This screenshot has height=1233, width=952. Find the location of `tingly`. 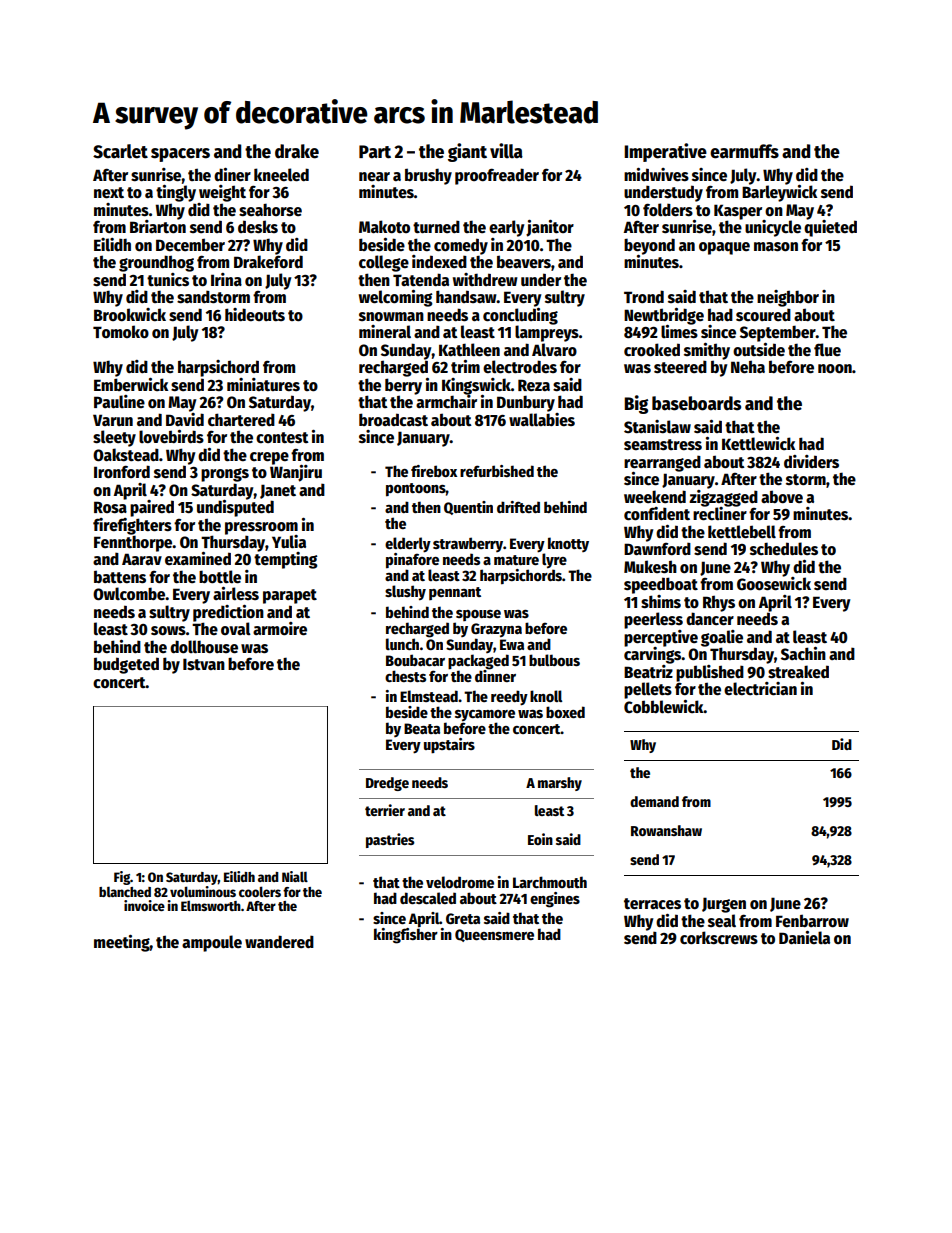

tingly is located at coordinates (176, 193).
